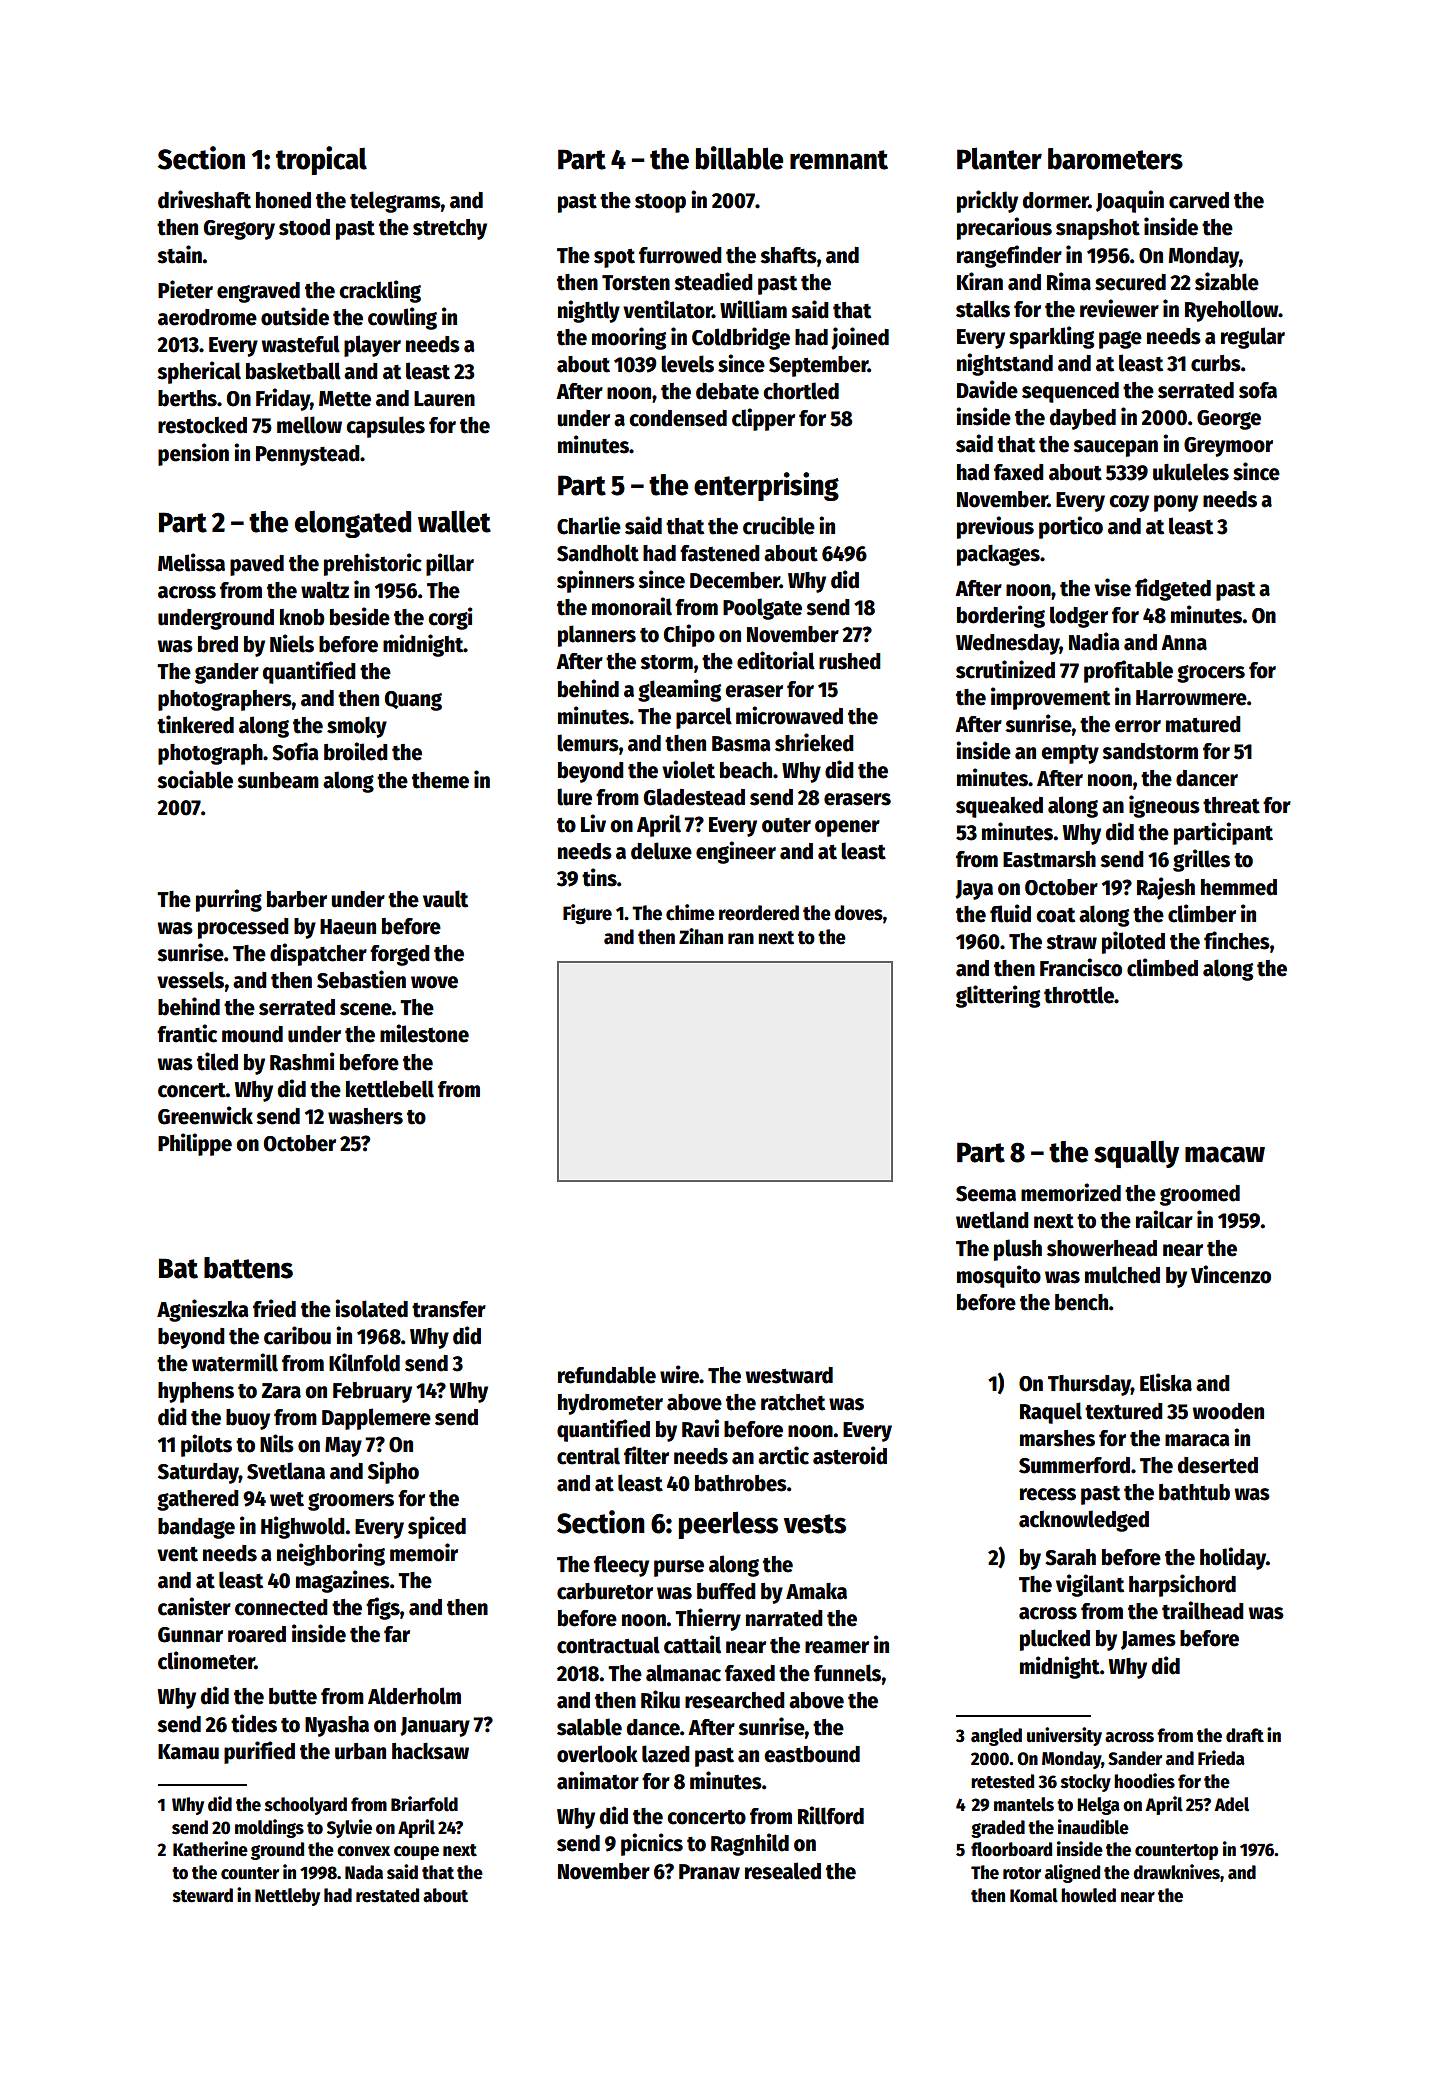 This image has height=2100, width=1450. I want to click on throttle, so click(1079, 995).
